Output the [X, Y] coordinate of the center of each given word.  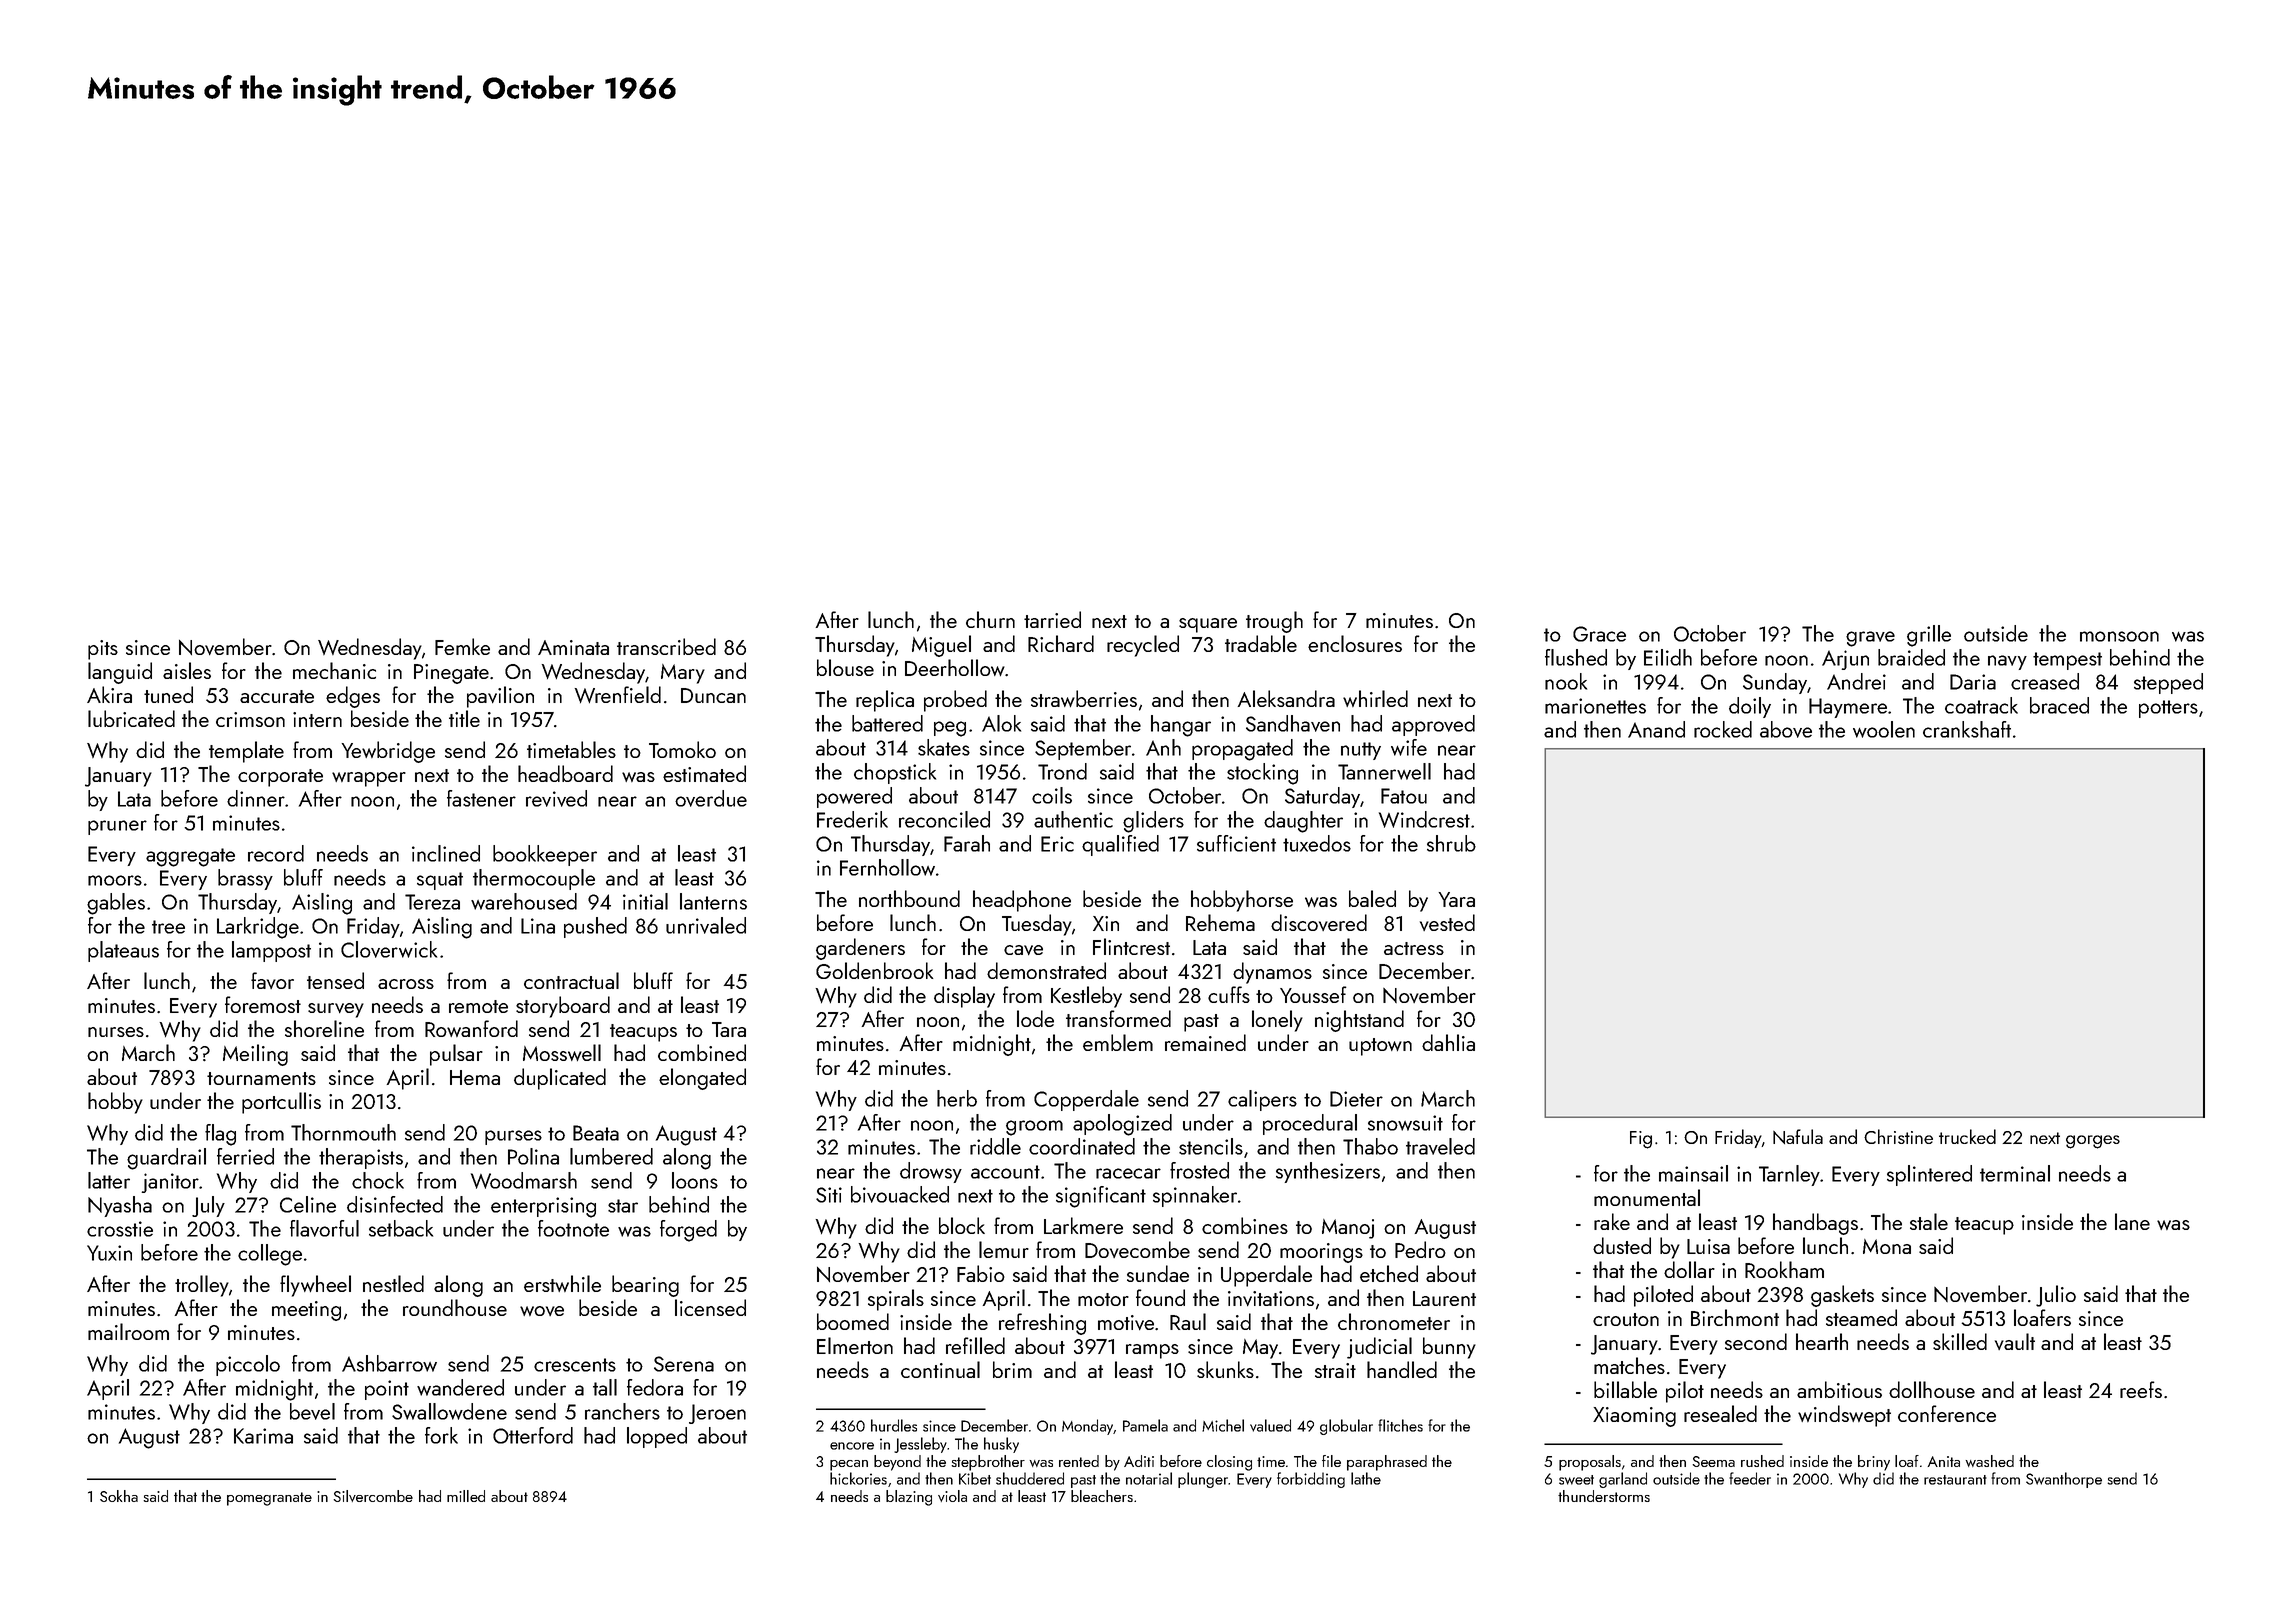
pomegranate [269, 1499]
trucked [1967, 1136]
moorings [1321, 1253]
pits [103, 650]
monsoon [2119, 636]
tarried [1052, 619]
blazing [909, 1498]
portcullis [281, 1103]
